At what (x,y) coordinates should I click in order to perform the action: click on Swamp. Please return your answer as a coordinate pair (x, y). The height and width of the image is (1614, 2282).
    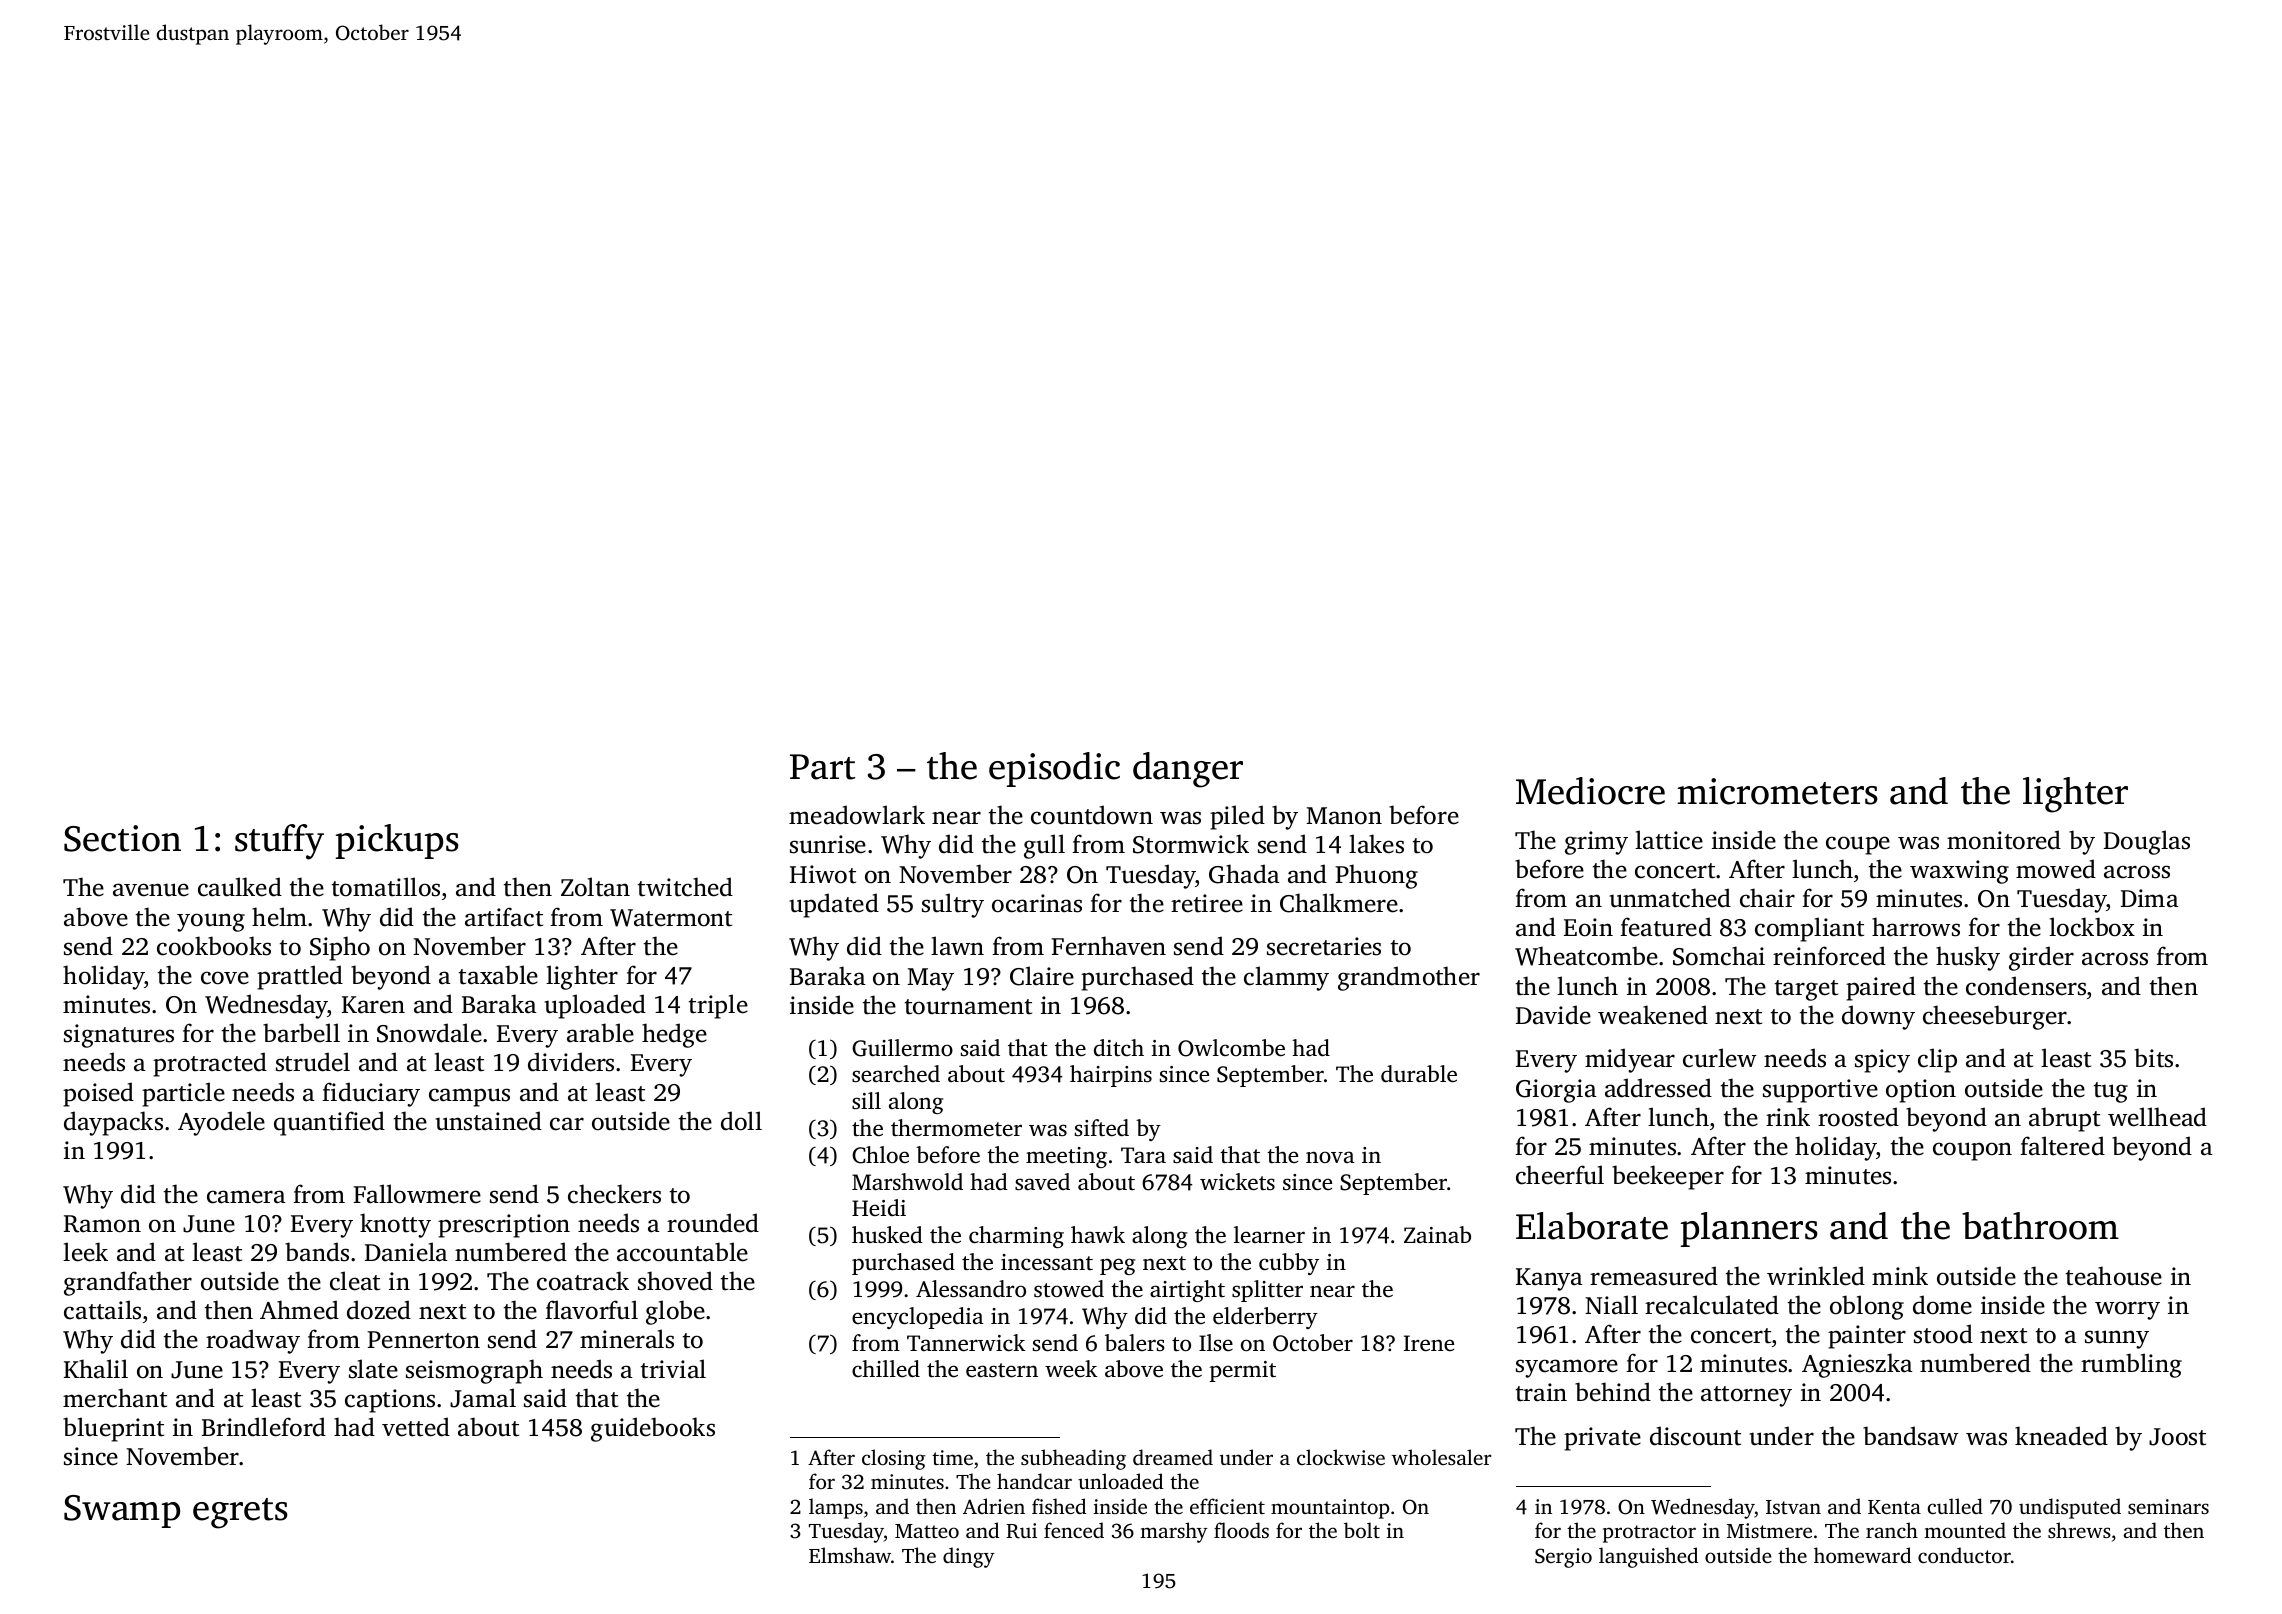
    Looking at the image, I should click on (122, 1511).
